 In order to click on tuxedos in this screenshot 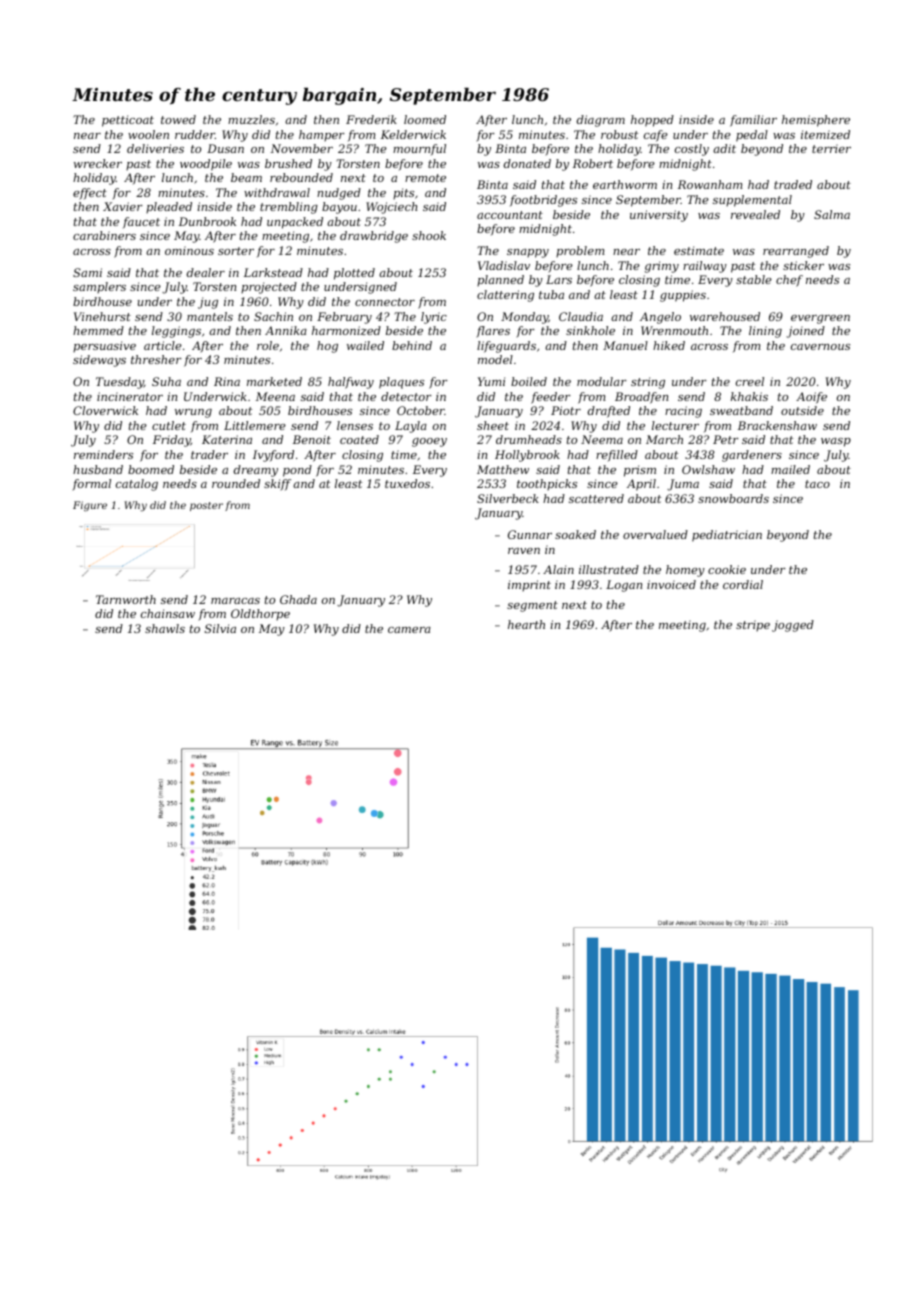, I will do `click(407, 483)`.
